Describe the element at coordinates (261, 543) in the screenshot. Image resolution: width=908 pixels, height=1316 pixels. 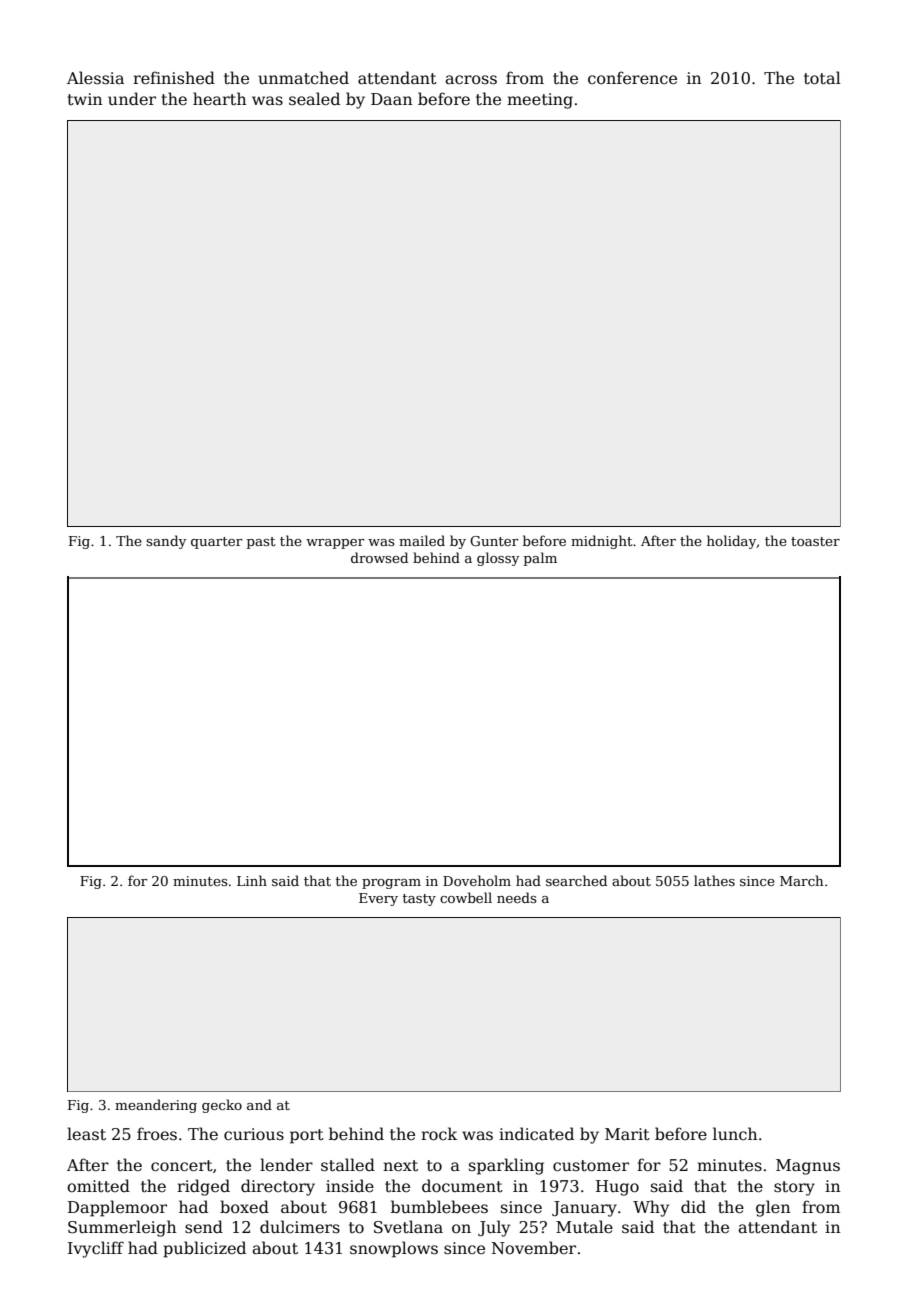
I see `past` at that location.
